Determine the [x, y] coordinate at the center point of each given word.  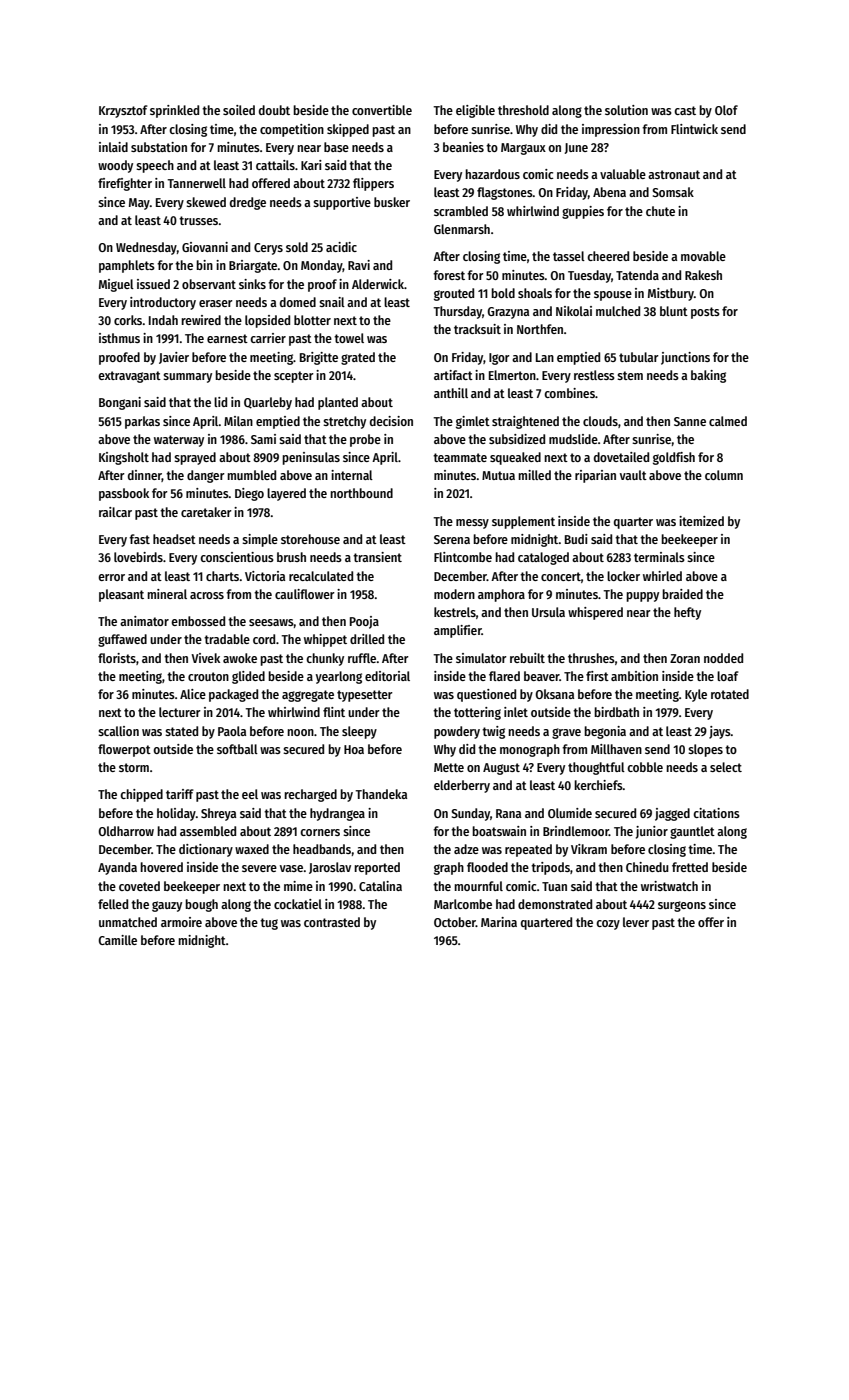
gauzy [167, 906]
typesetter [365, 696]
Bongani [120, 403]
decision [391, 421]
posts [705, 313]
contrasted [332, 922]
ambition [634, 676]
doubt [274, 110]
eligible [475, 111]
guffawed [122, 640]
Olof [726, 110]
